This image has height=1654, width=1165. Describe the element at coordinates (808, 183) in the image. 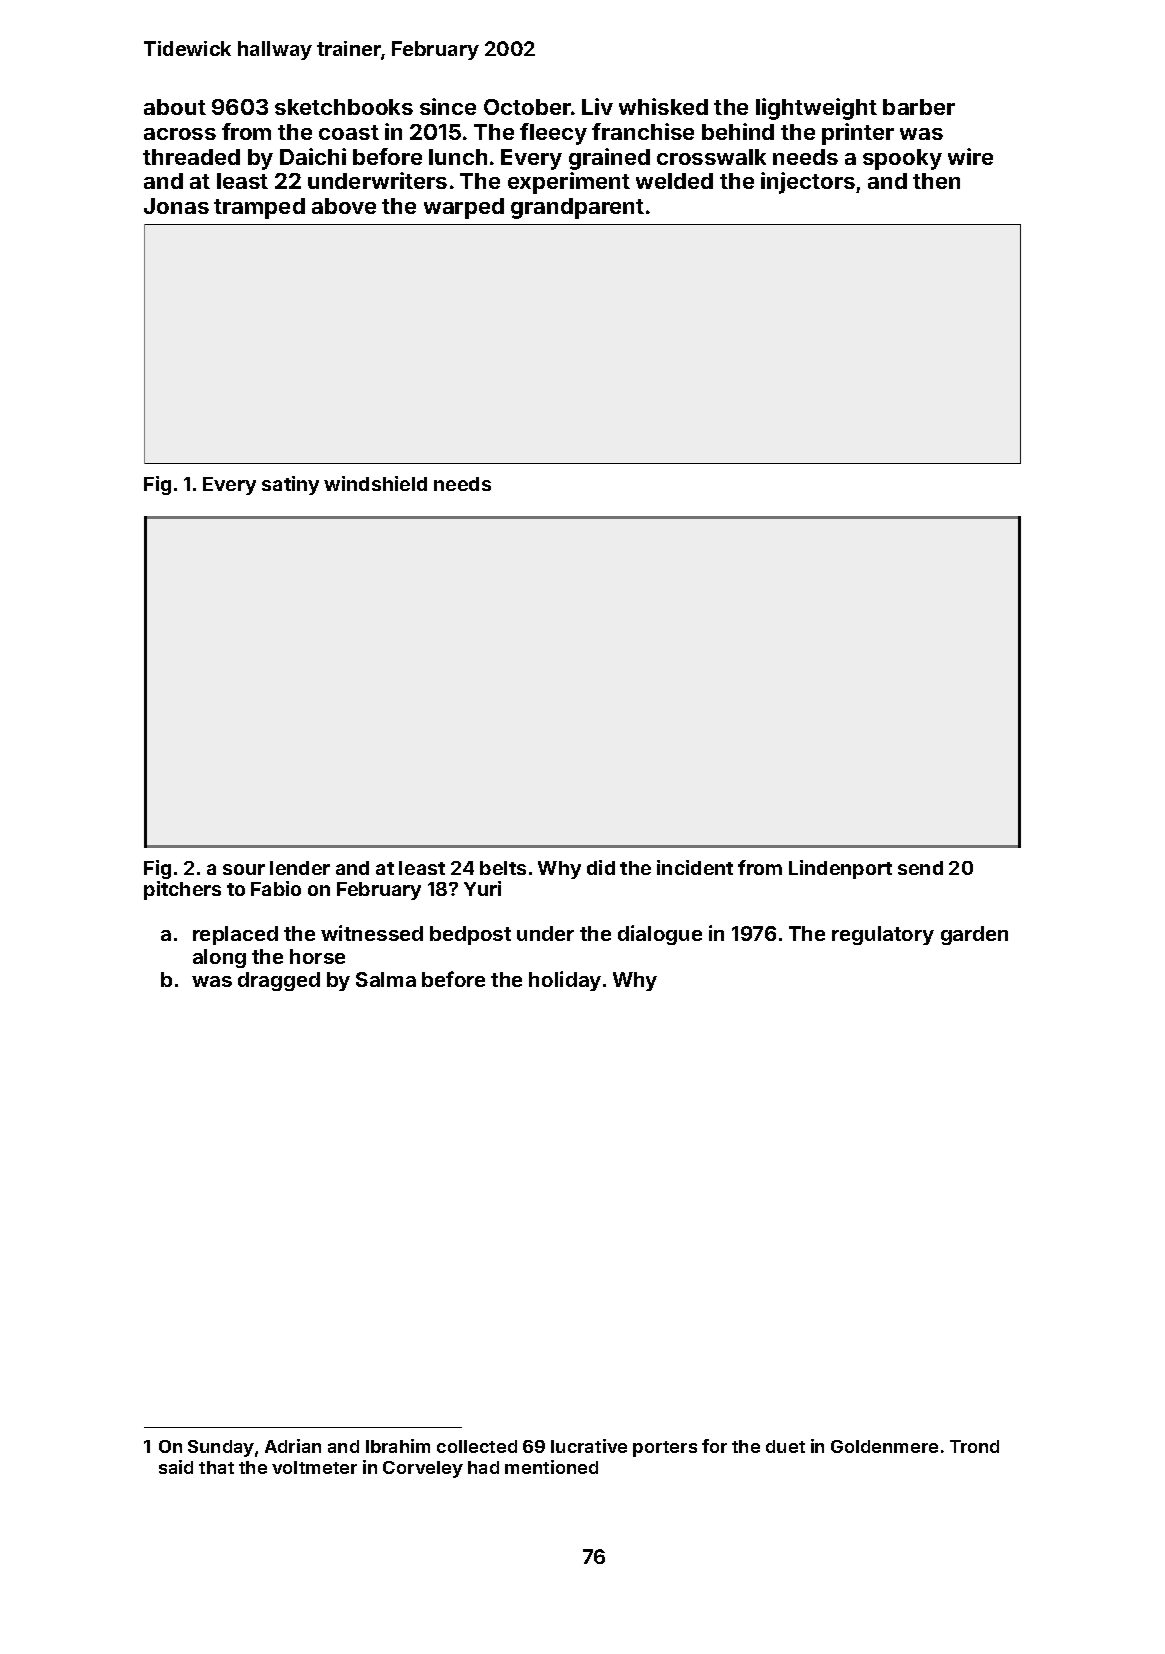

I see `injectors` at that location.
